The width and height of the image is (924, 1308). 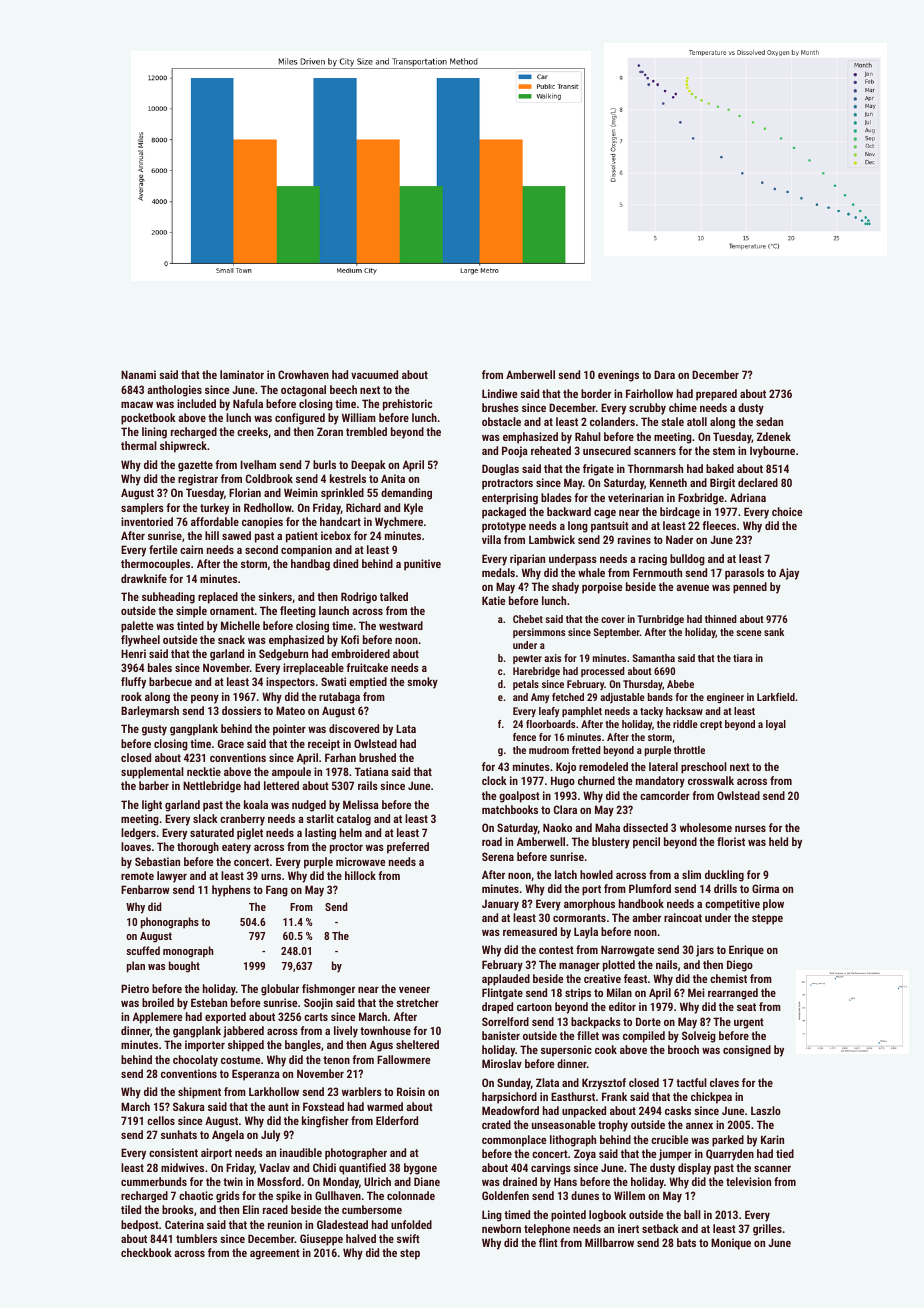 I want to click on agreement, so click(x=275, y=1254).
